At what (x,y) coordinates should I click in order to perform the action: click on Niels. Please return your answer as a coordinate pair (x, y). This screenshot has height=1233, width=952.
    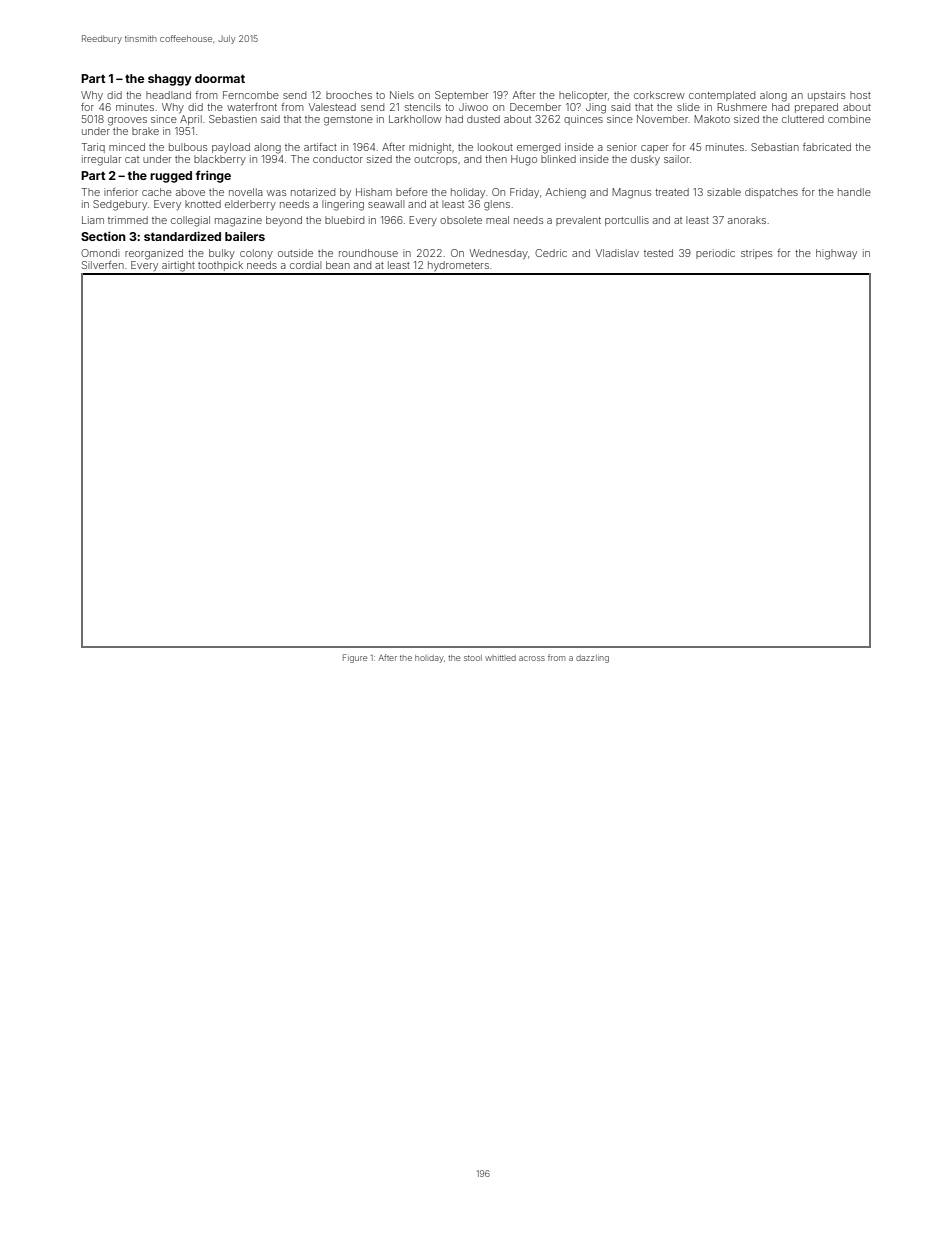
    Looking at the image, I should click on (402, 95).
